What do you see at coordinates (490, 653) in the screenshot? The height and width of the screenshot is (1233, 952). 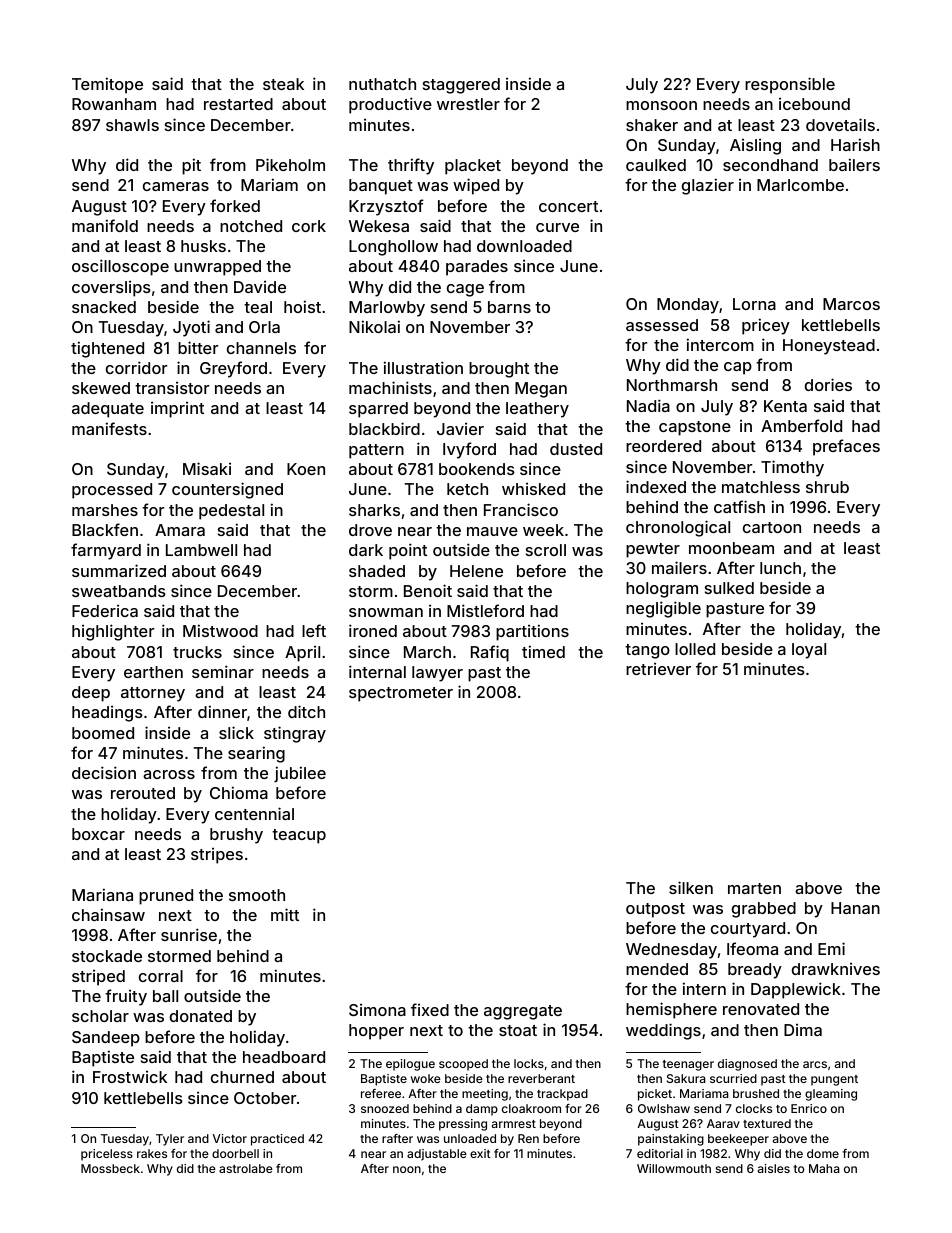 I see `Rafiq` at bounding box center [490, 653].
